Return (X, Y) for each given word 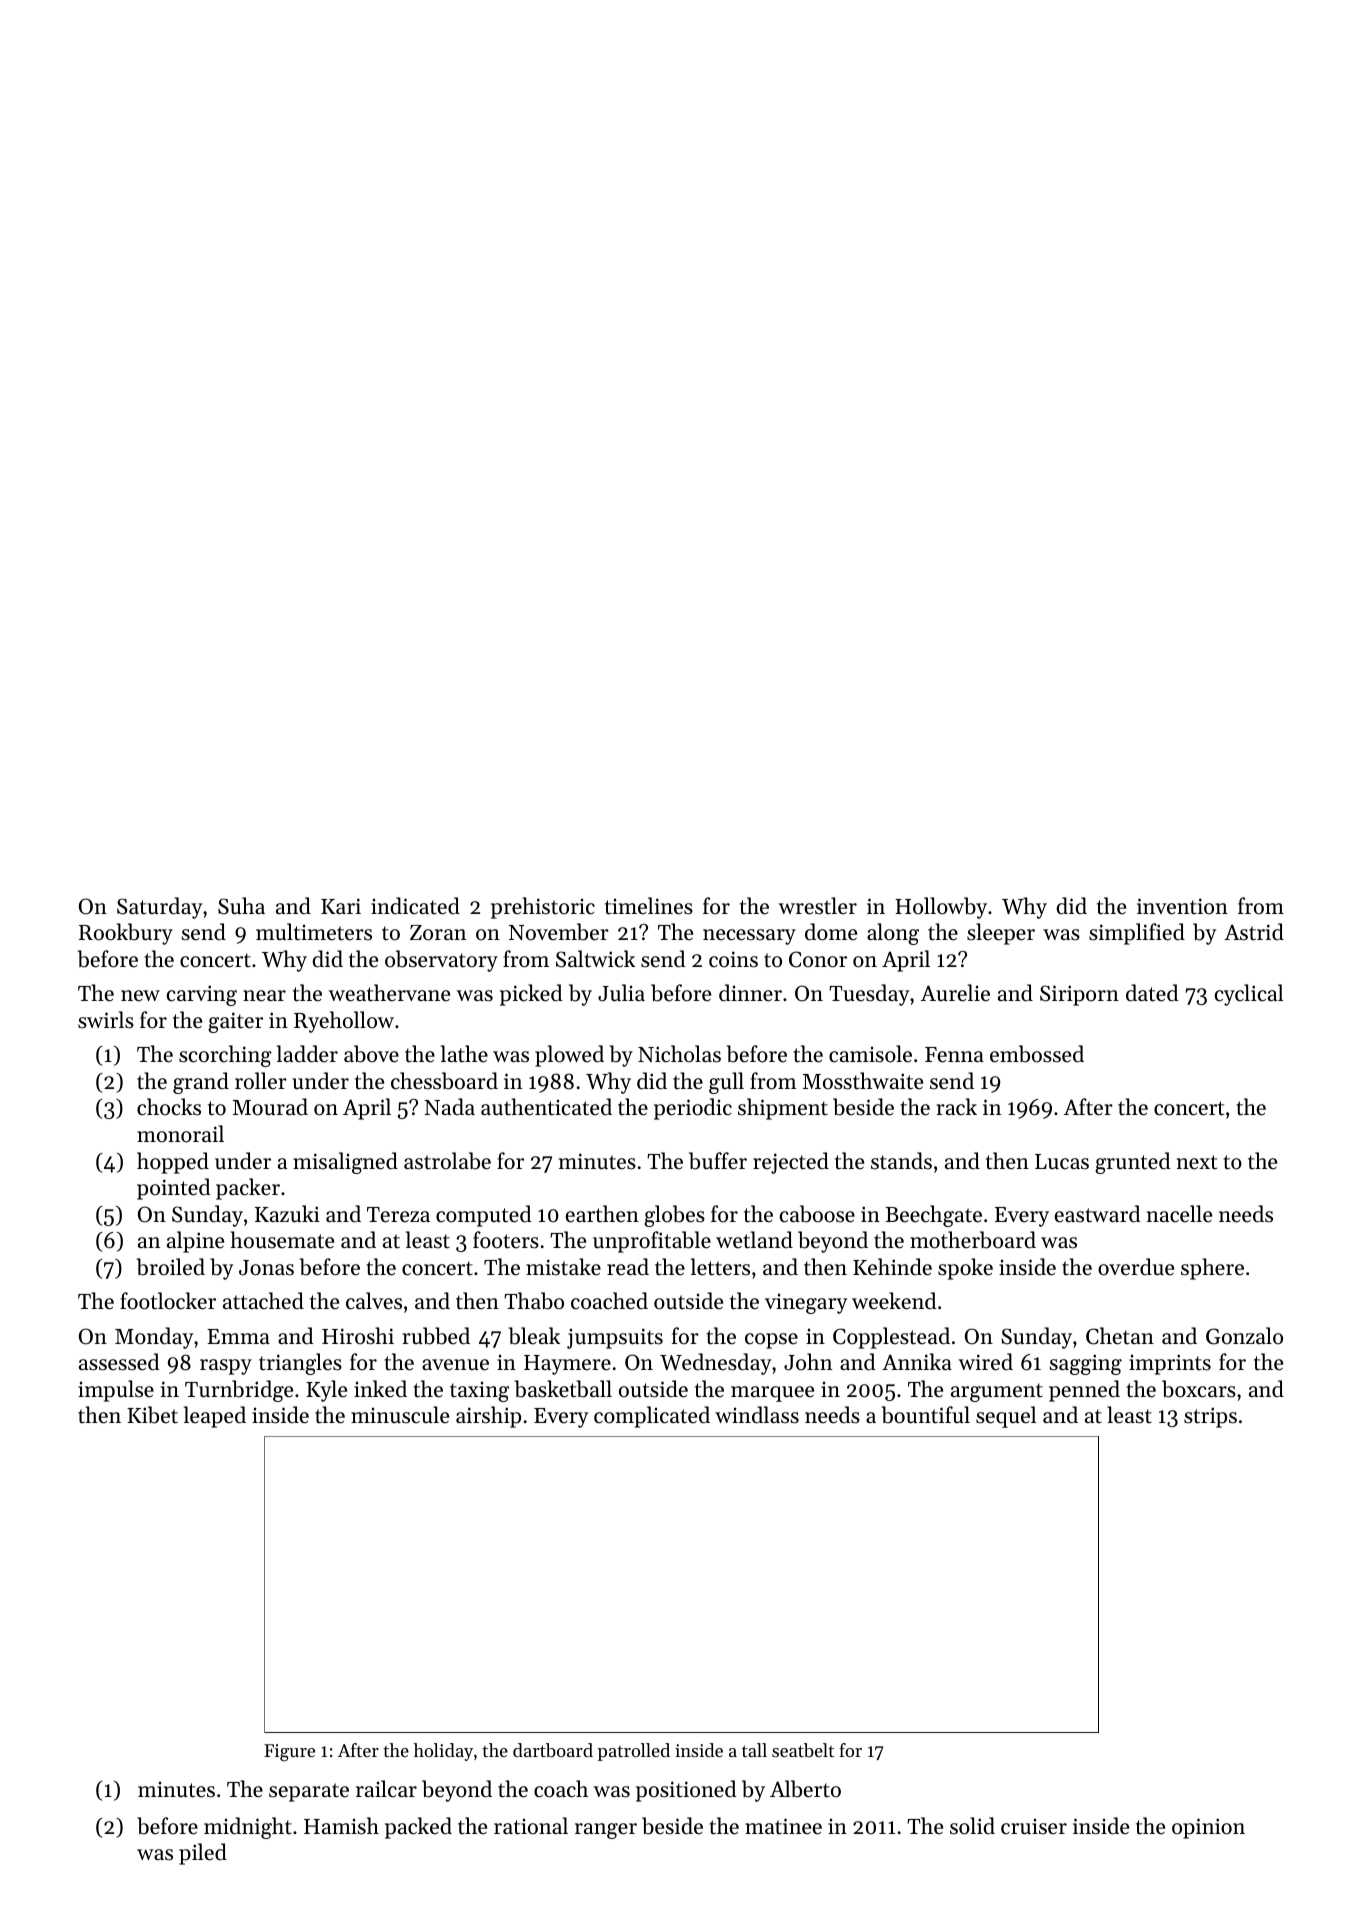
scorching (225, 1056)
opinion (1208, 1828)
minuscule (400, 1415)
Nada (449, 1107)
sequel (1006, 1417)
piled (203, 1854)
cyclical (1248, 995)
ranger (606, 1831)
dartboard (553, 1750)
